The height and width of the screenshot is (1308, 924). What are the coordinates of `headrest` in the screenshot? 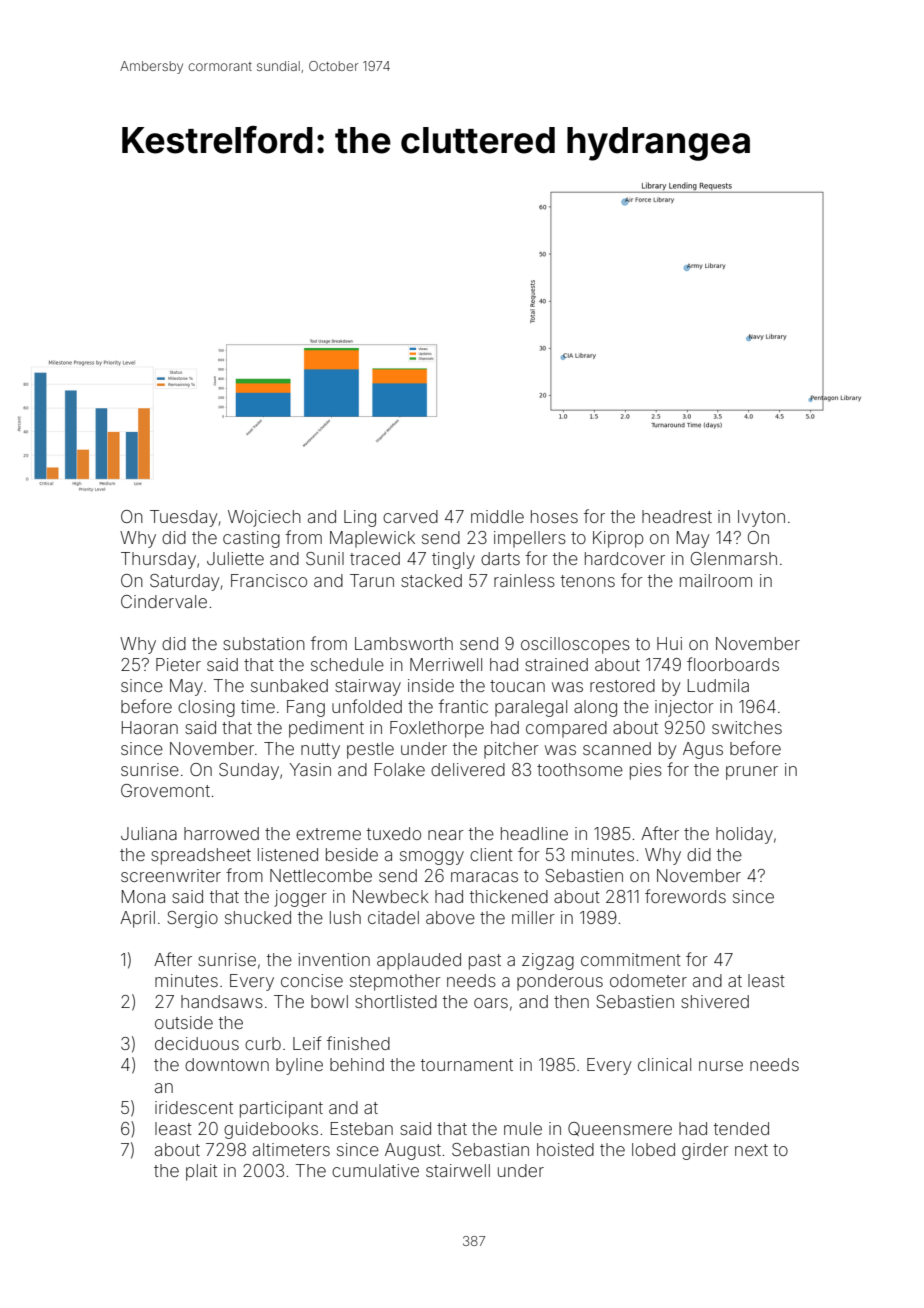 It's located at (677, 516).
